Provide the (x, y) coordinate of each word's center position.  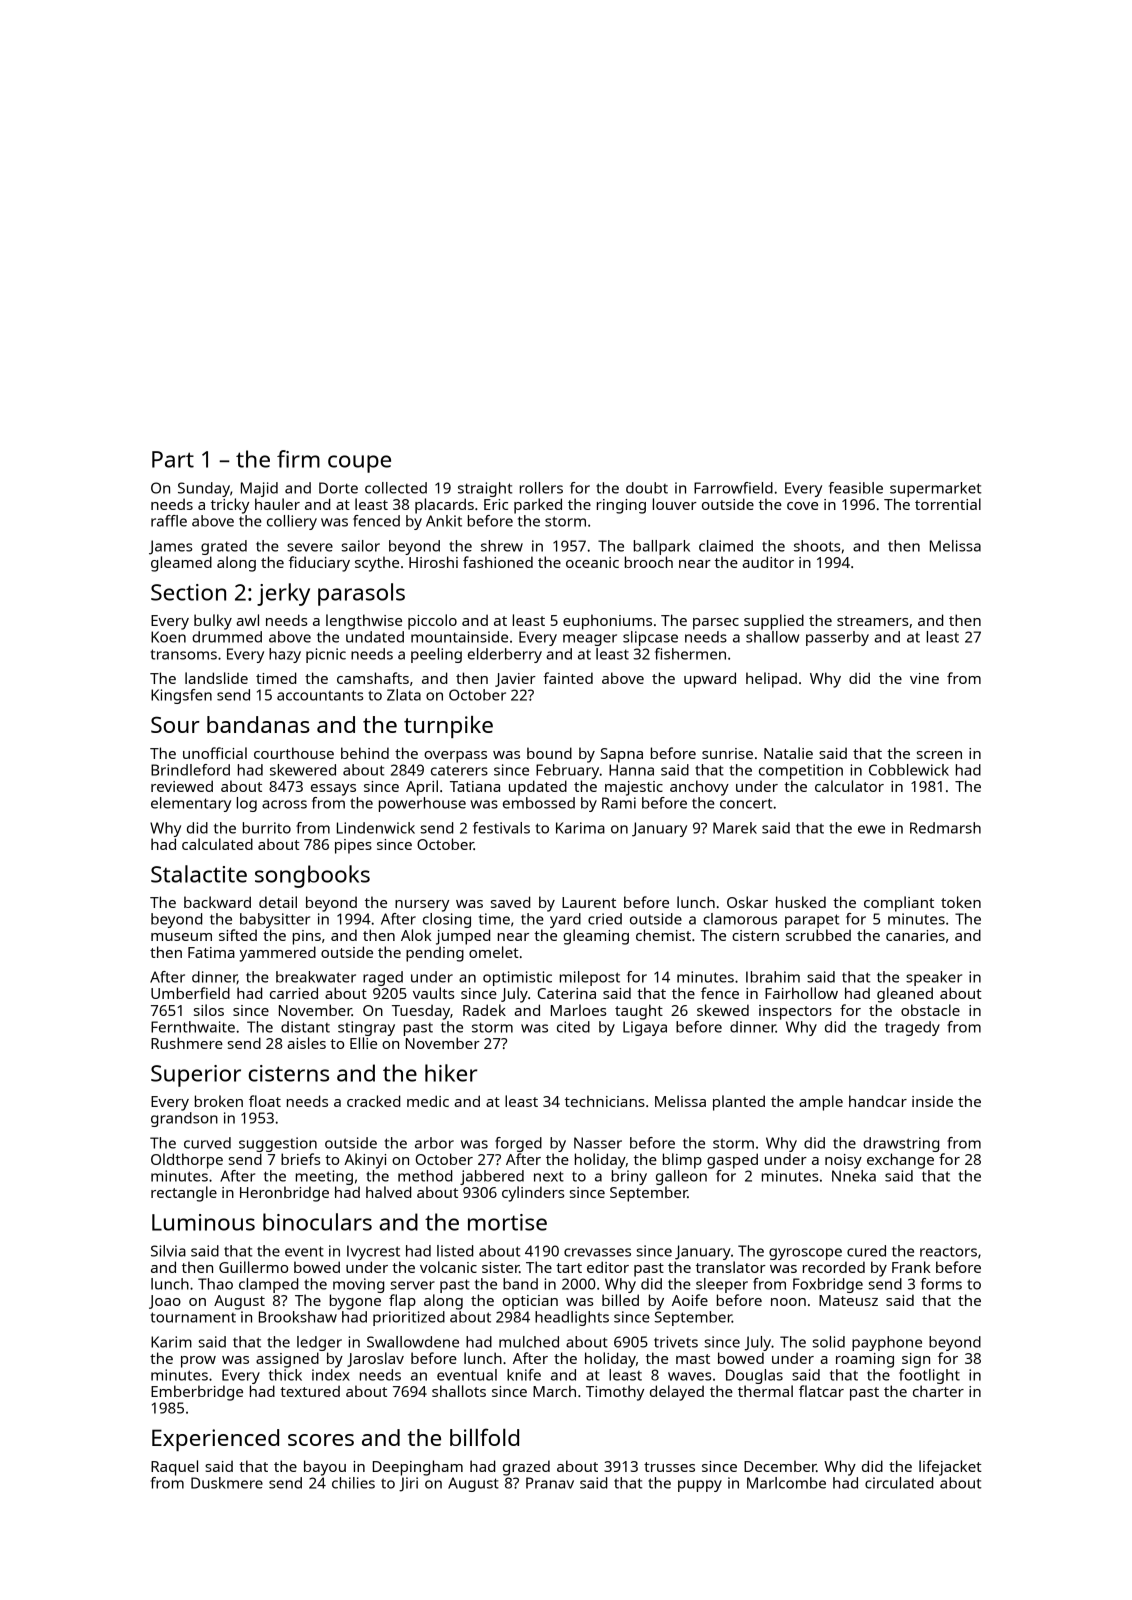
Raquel (174, 1468)
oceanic (592, 562)
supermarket (935, 489)
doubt (647, 488)
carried (294, 993)
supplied (774, 622)
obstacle (930, 1010)
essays (333, 790)
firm (298, 459)
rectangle (184, 1194)
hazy (285, 655)
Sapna (622, 755)
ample (821, 1103)
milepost (590, 978)
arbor (434, 1143)
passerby (837, 638)
